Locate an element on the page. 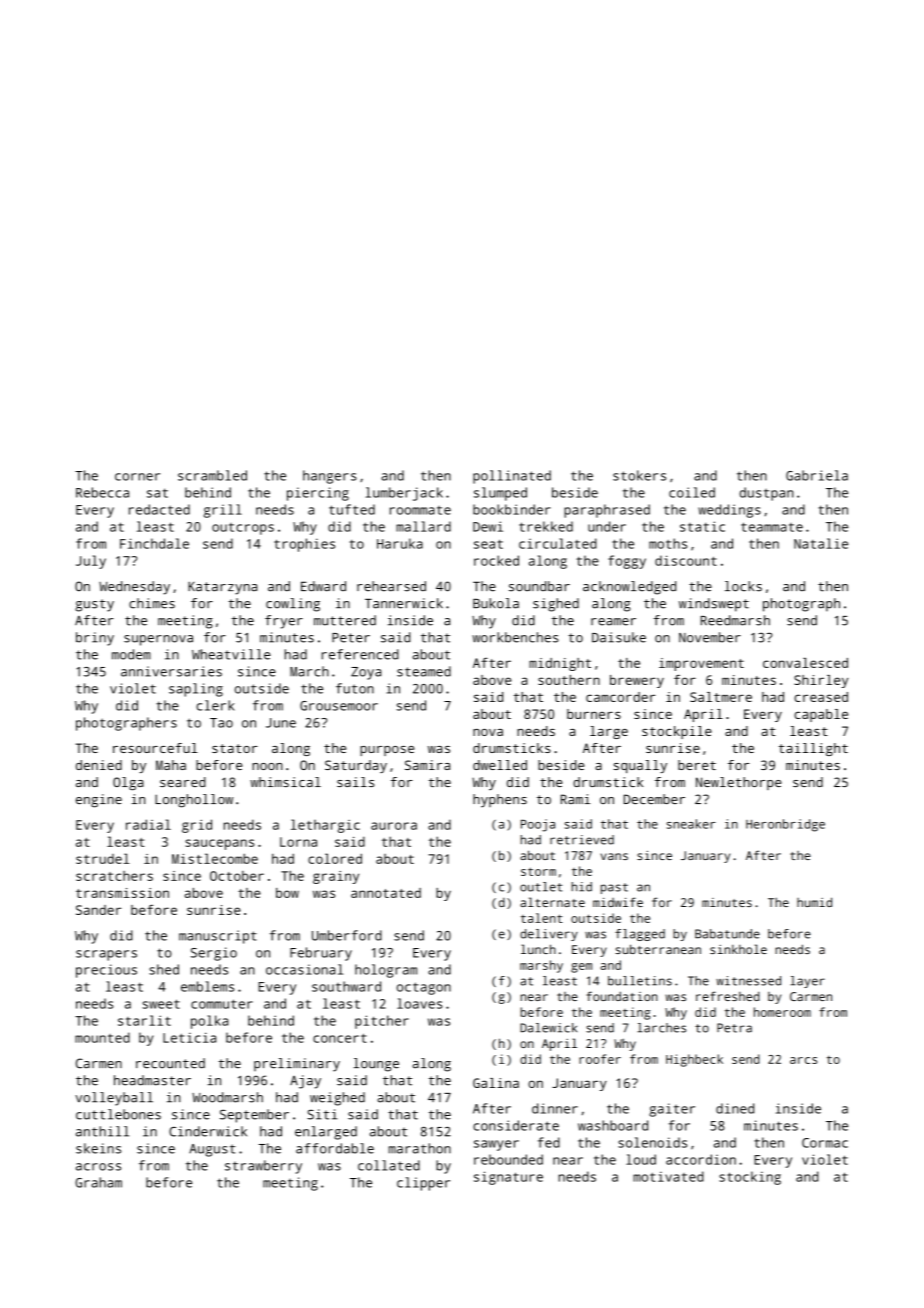 The image size is (924, 1308). humid is located at coordinates (814, 902).
